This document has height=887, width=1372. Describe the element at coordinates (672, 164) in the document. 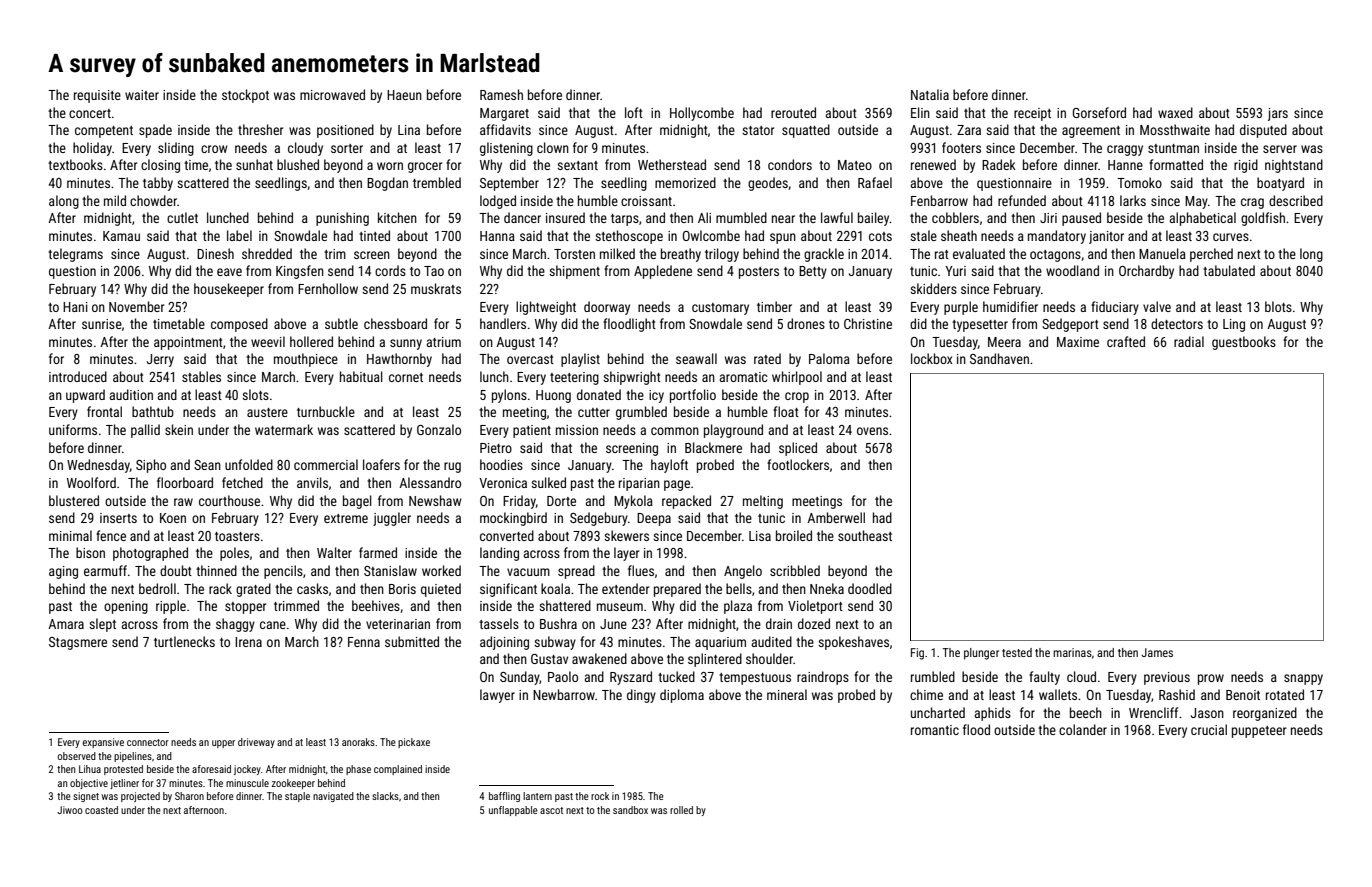

I see `Wetherstead` at that location.
